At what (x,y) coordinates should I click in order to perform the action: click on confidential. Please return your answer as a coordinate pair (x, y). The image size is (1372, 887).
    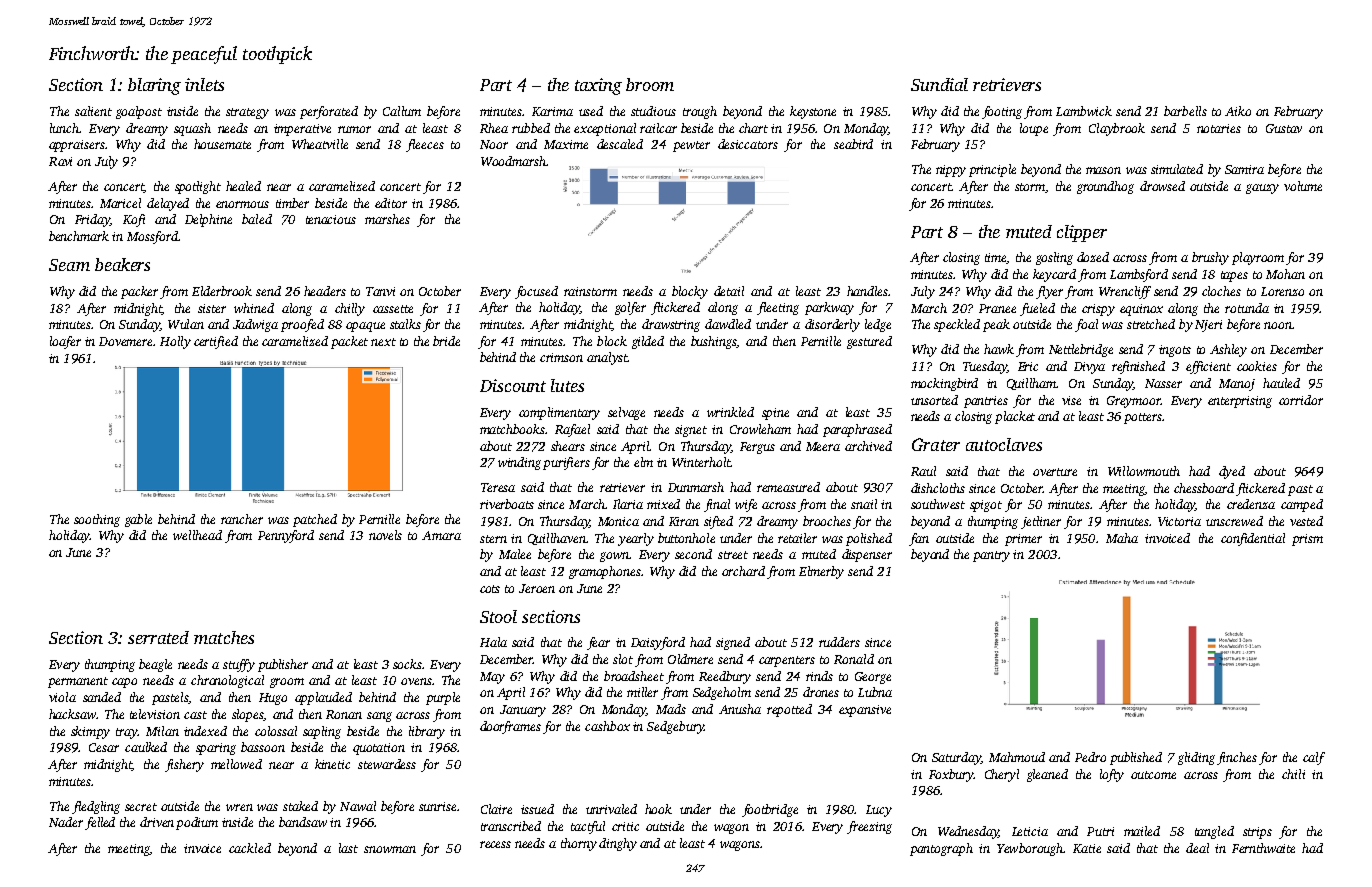
    Looking at the image, I should click on (1253, 539).
